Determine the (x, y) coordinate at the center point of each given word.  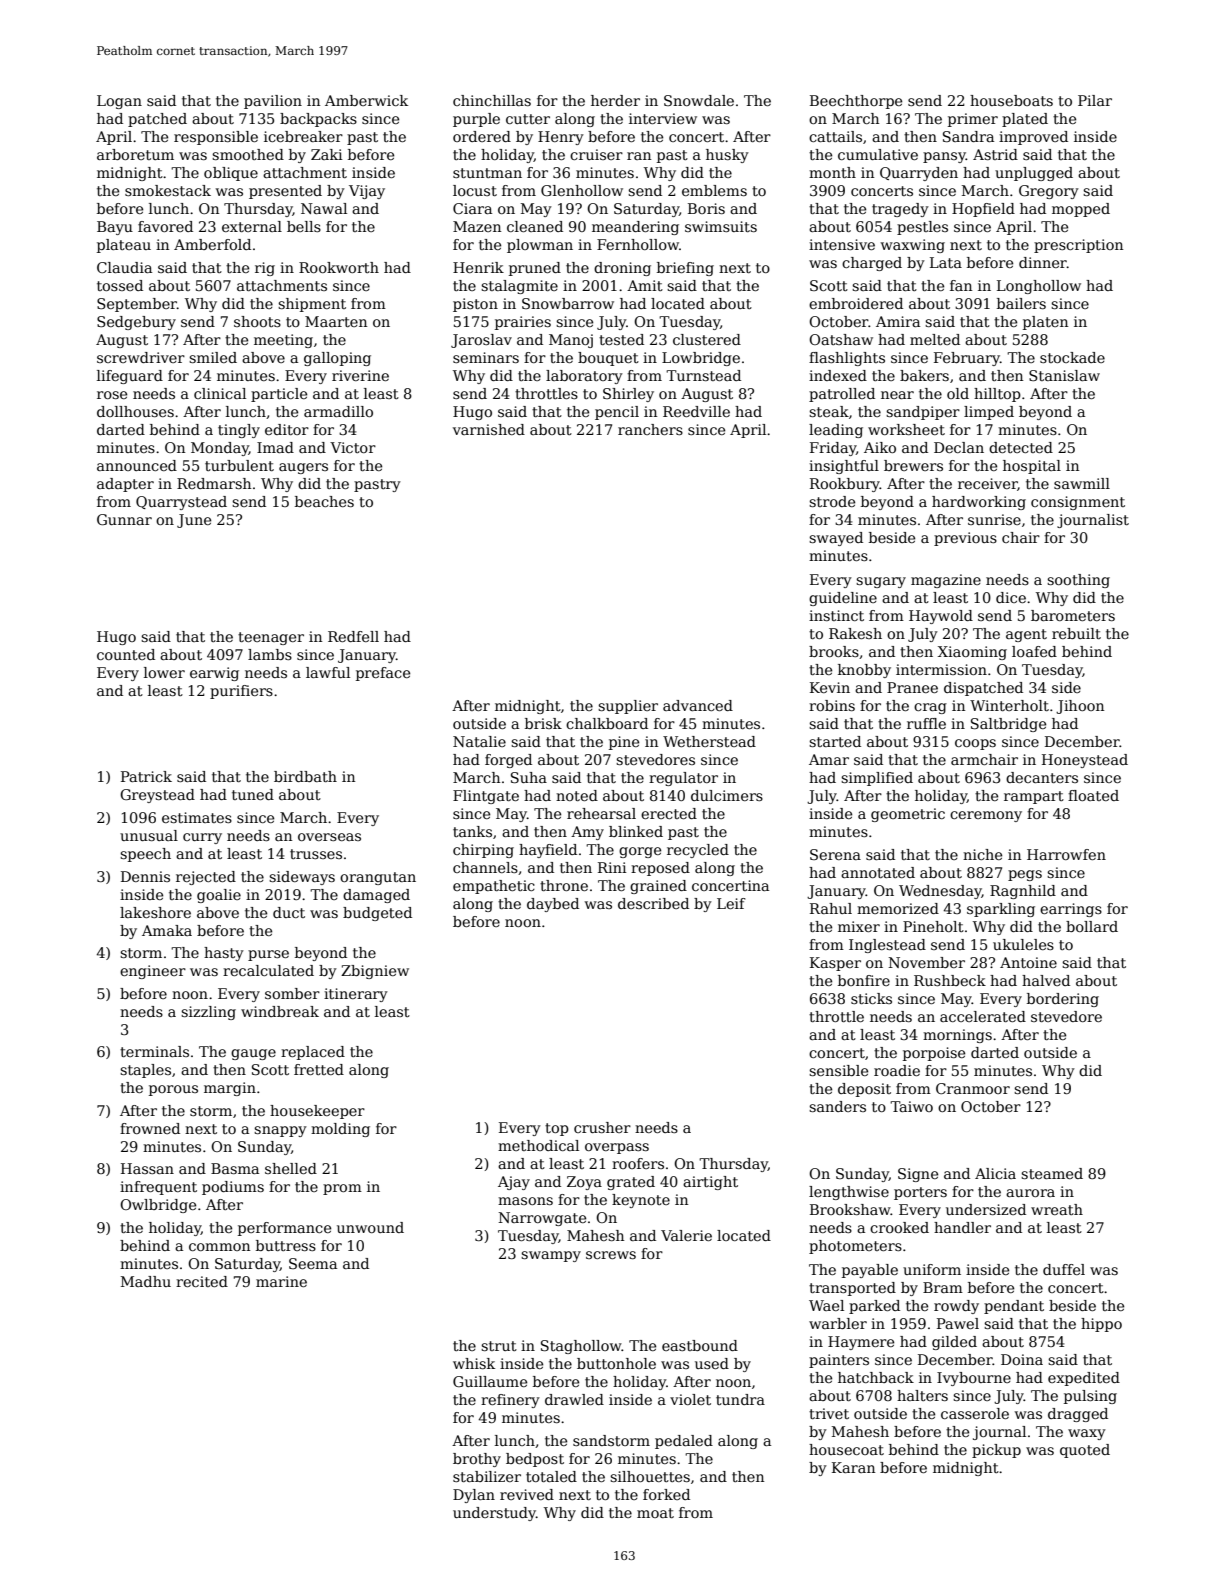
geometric (908, 815)
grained (658, 887)
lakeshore (155, 912)
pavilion (273, 102)
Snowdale (699, 100)
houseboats (1011, 100)
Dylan (474, 1496)
